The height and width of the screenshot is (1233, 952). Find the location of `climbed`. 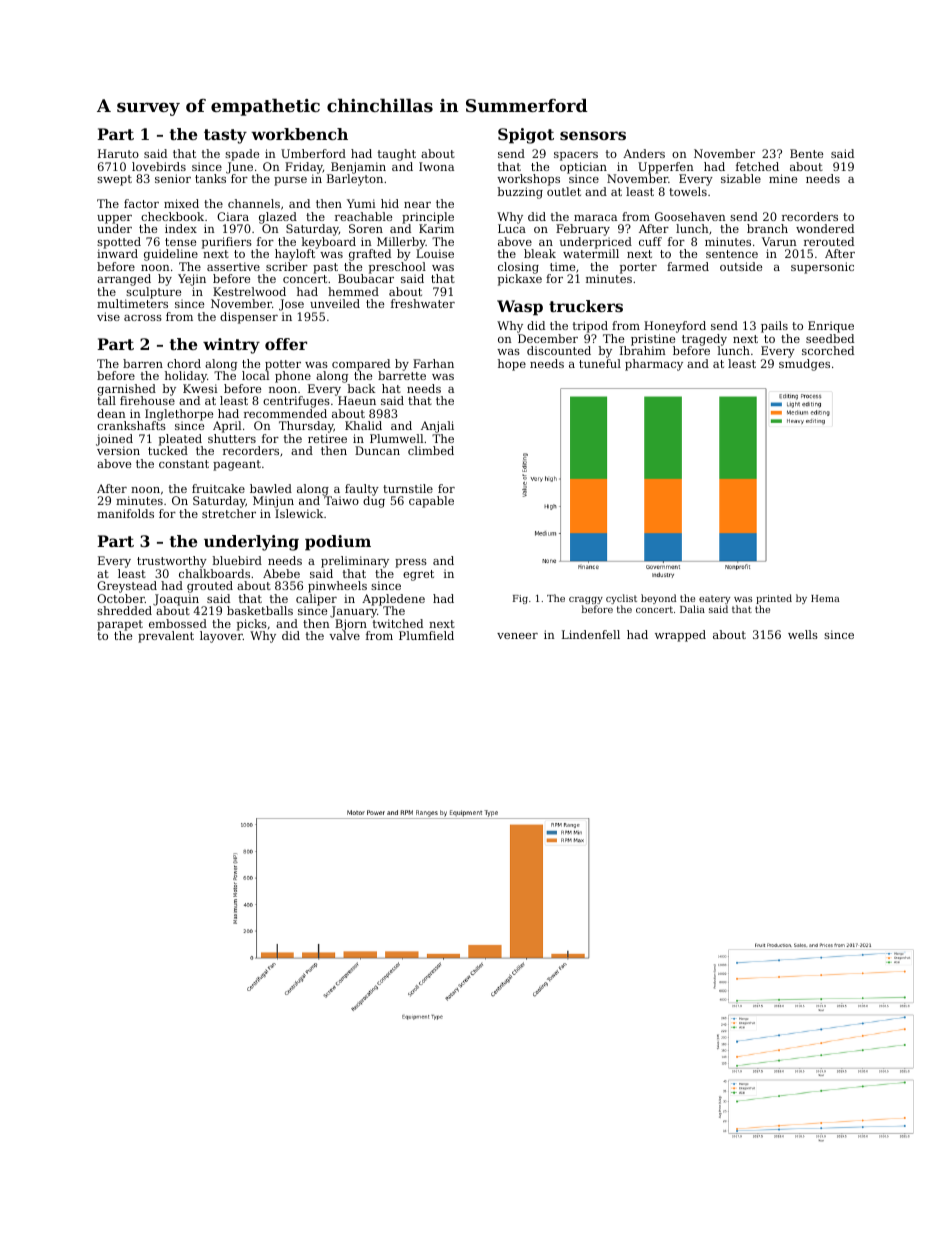

climbed is located at coordinates (431, 450).
